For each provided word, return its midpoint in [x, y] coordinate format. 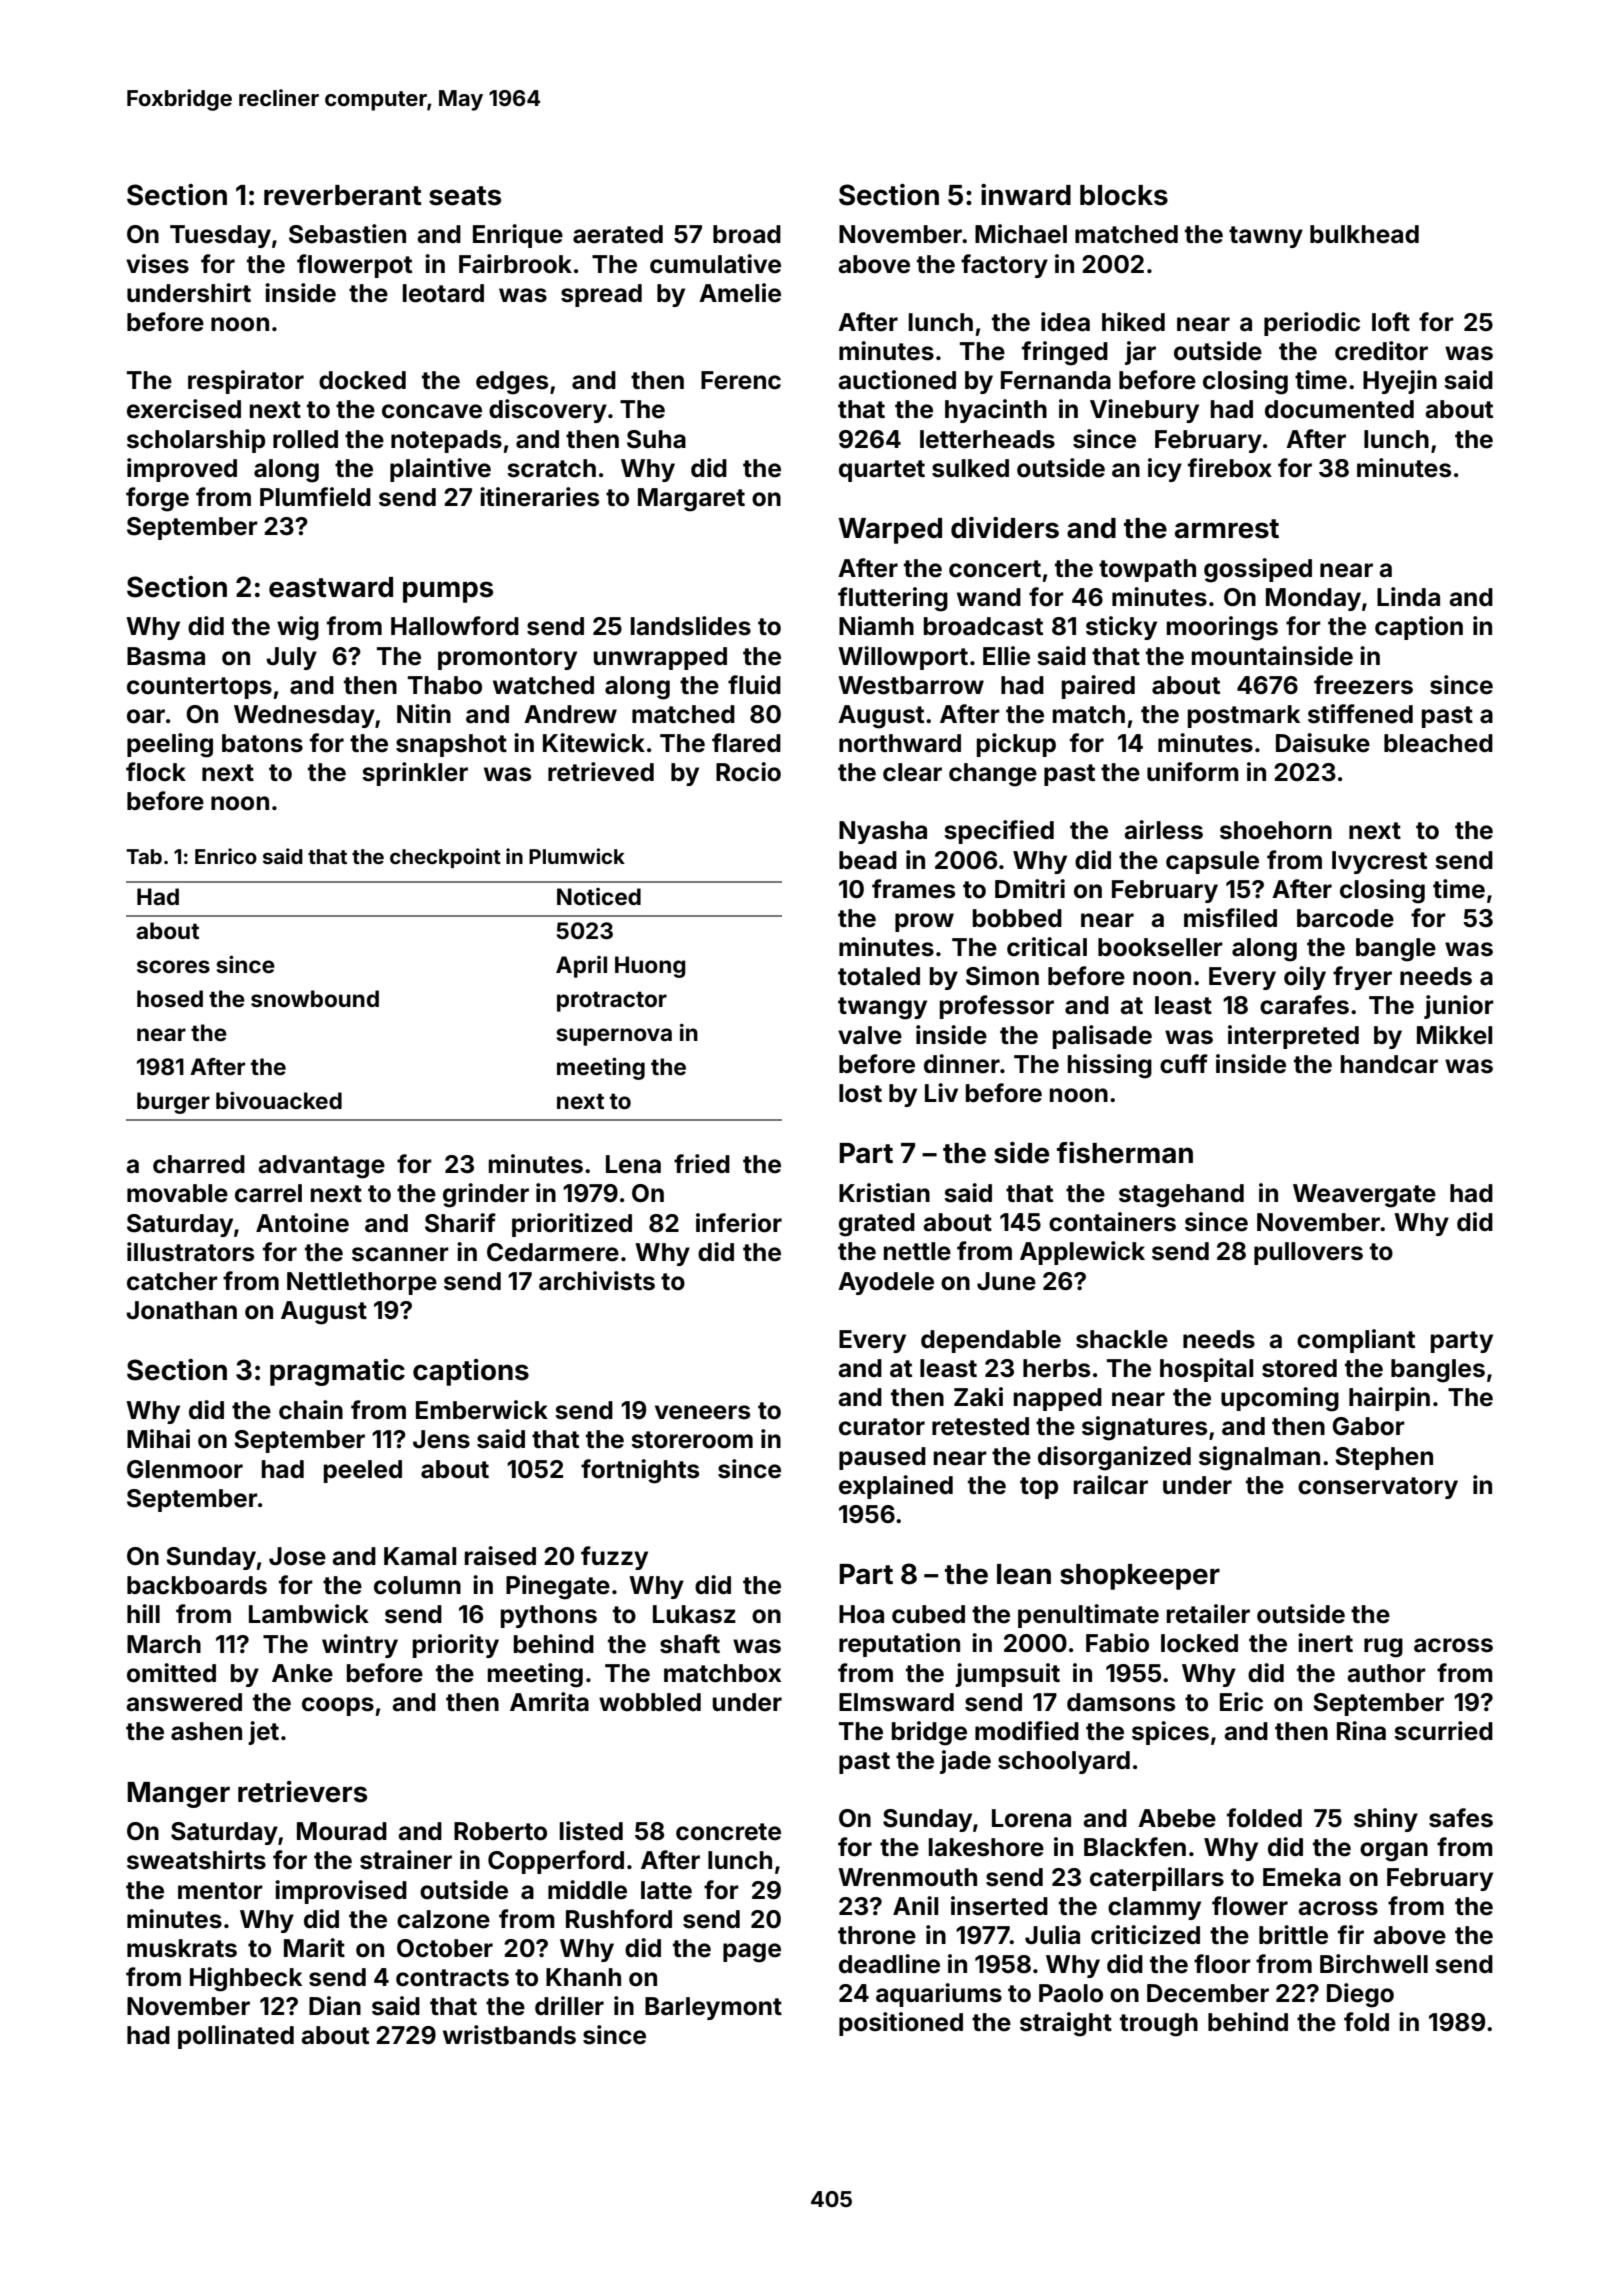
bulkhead [1364, 234]
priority [456, 1646]
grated [877, 1225]
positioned [901, 2024]
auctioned [897, 380]
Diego [1360, 1995]
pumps [448, 592]
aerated [618, 234]
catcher [172, 1281]
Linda [1408, 597]
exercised [184, 409]
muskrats [182, 1948]
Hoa [861, 1614]
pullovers [1308, 1253]
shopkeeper [1140, 1577]
